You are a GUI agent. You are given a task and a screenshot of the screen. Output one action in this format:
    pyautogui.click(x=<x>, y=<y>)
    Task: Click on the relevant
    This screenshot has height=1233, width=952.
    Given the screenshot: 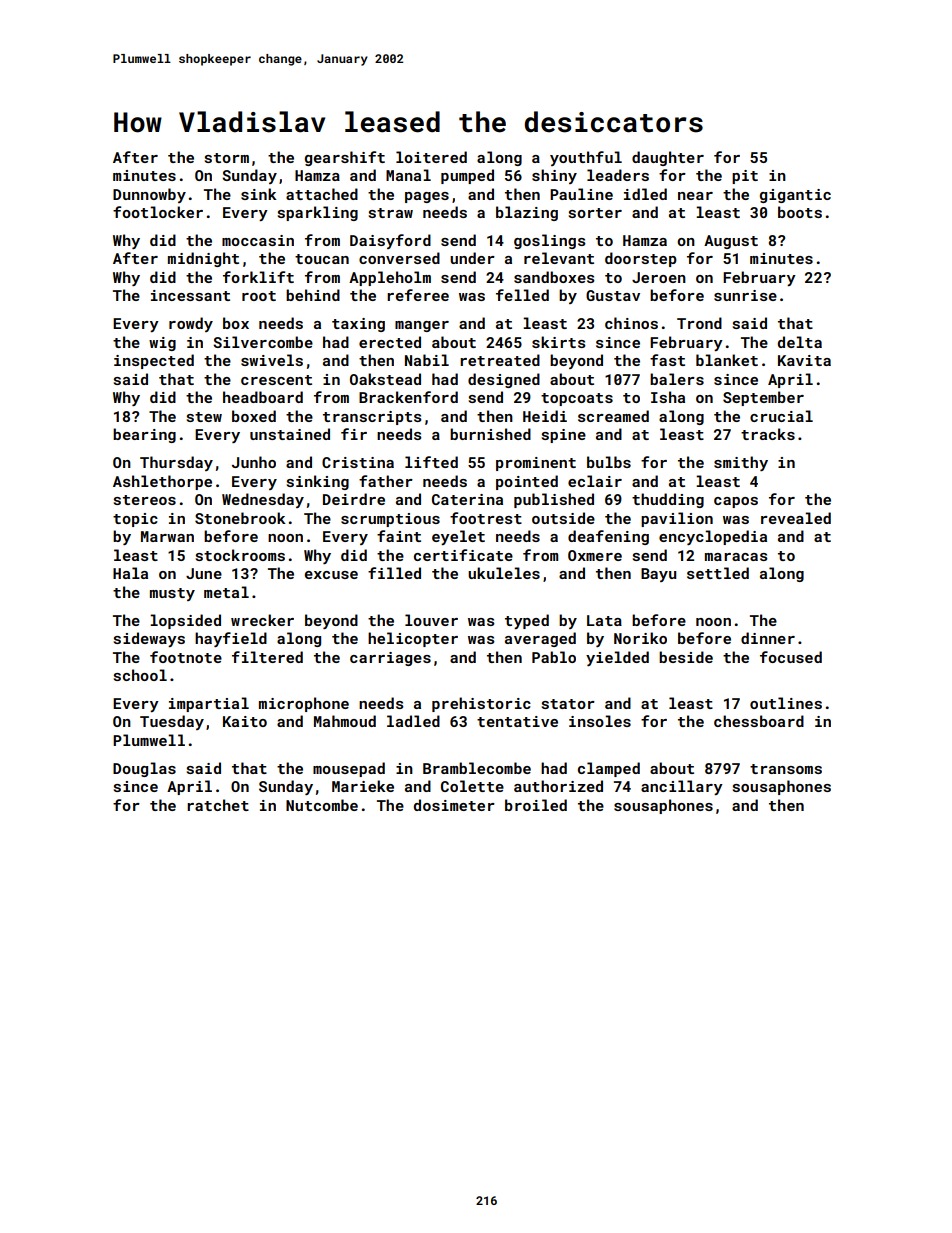 What is the action you would take?
    pyautogui.click(x=559, y=258)
